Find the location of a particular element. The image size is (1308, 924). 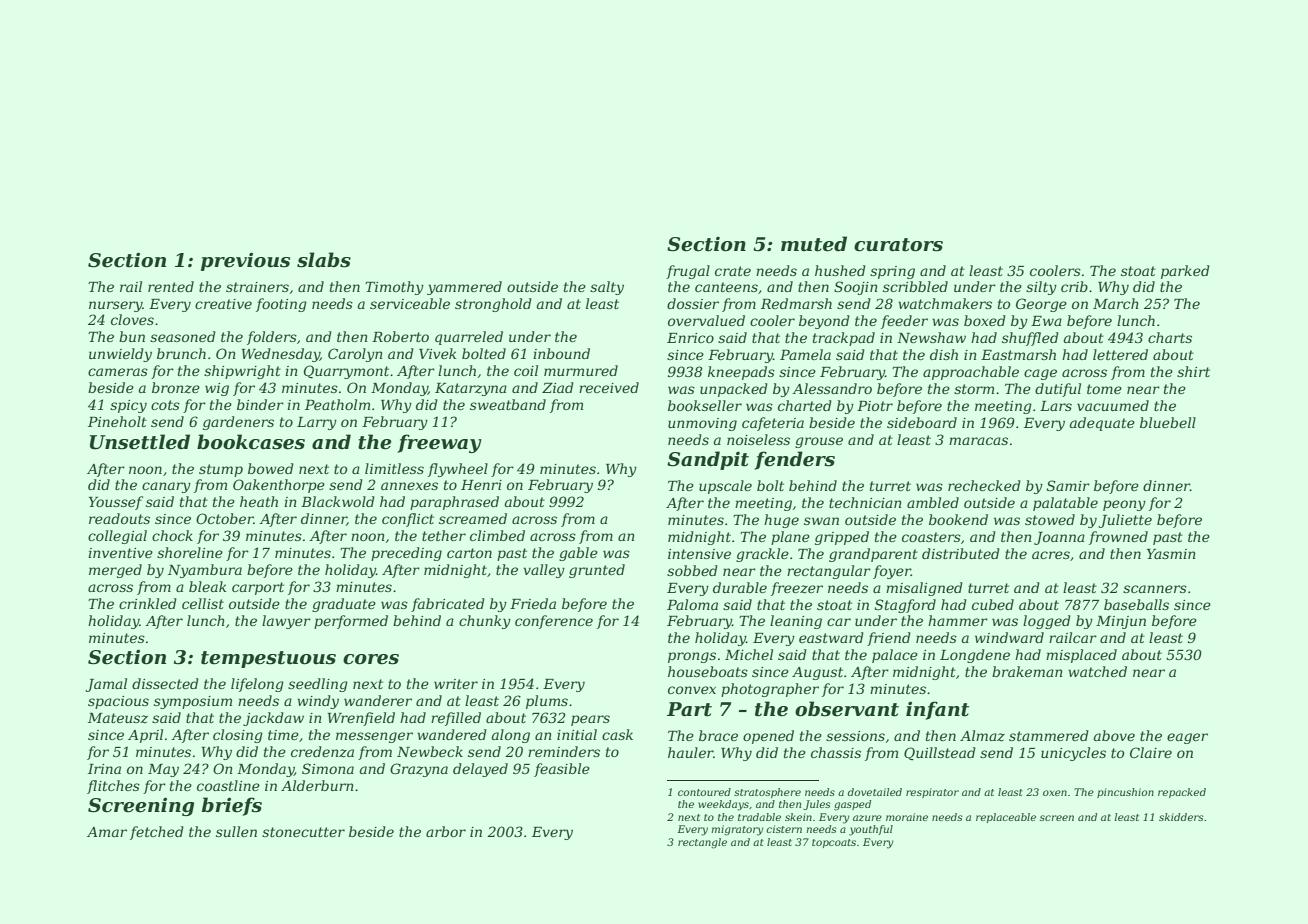

adequate is located at coordinates (1102, 424).
